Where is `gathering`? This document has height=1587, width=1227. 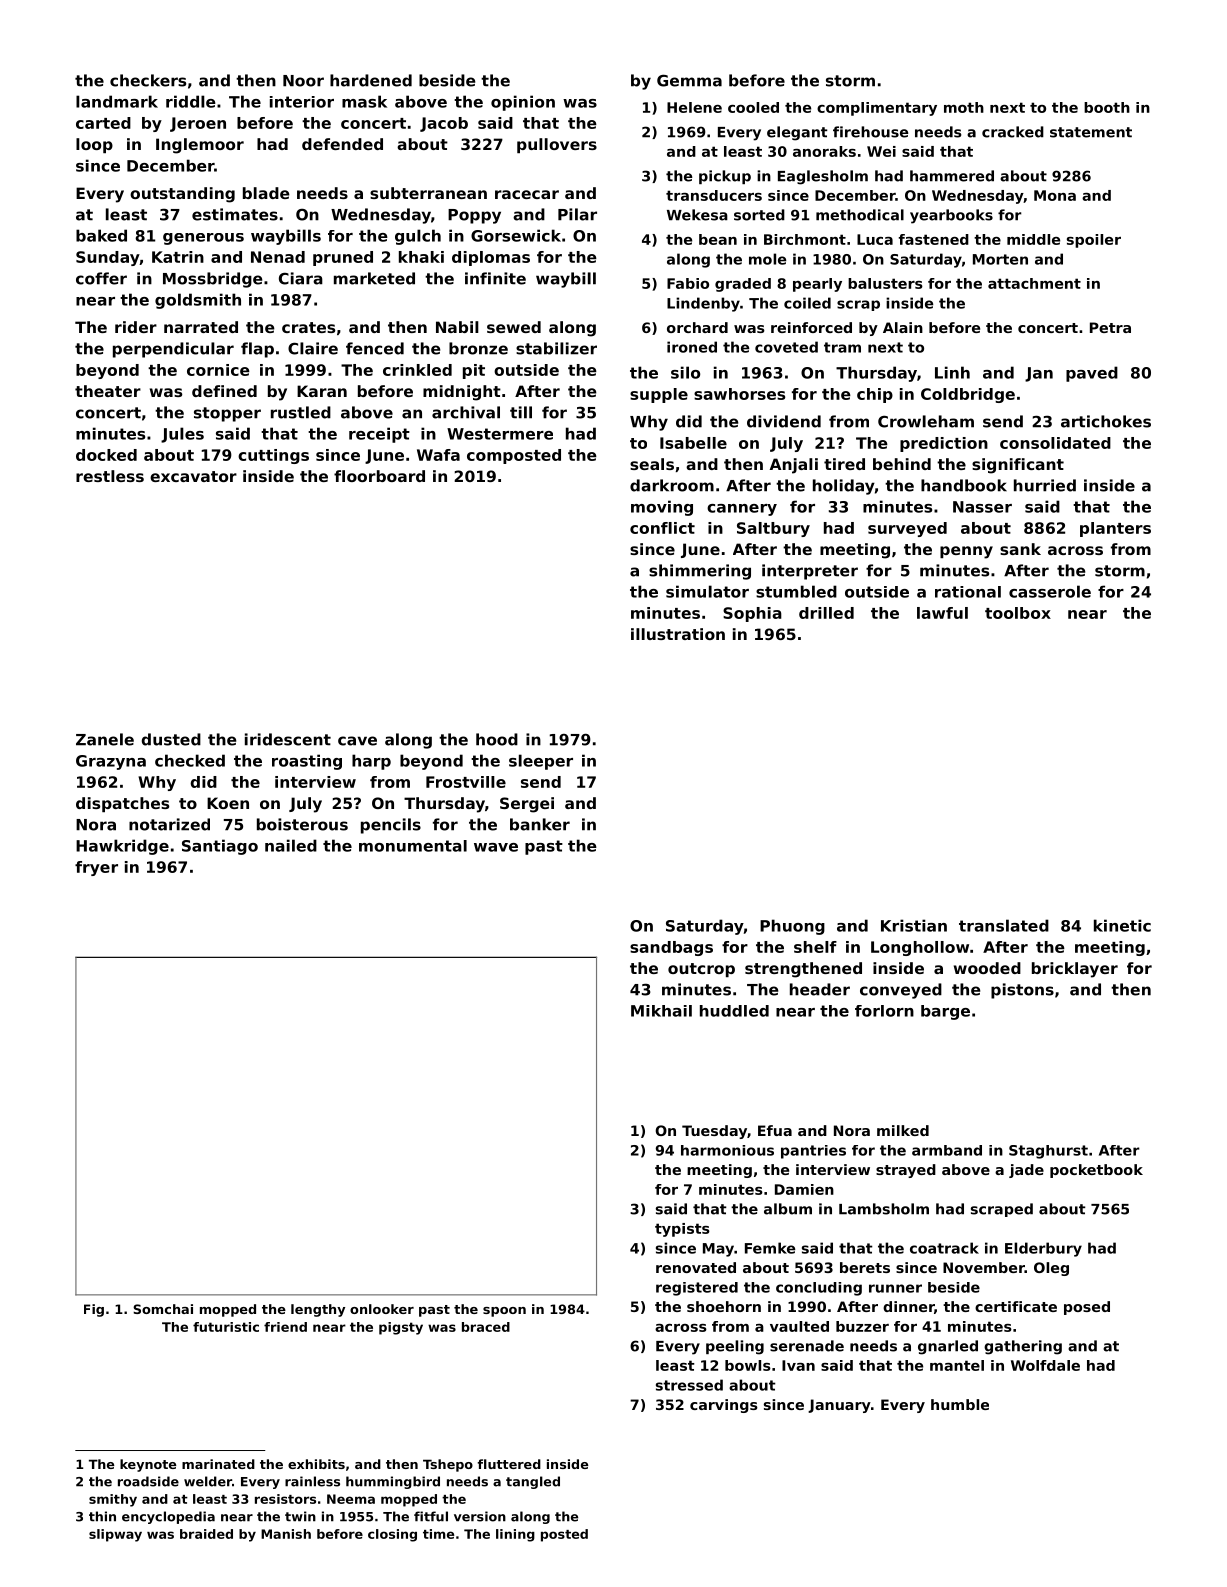 gathering is located at coordinates (1023, 1347).
